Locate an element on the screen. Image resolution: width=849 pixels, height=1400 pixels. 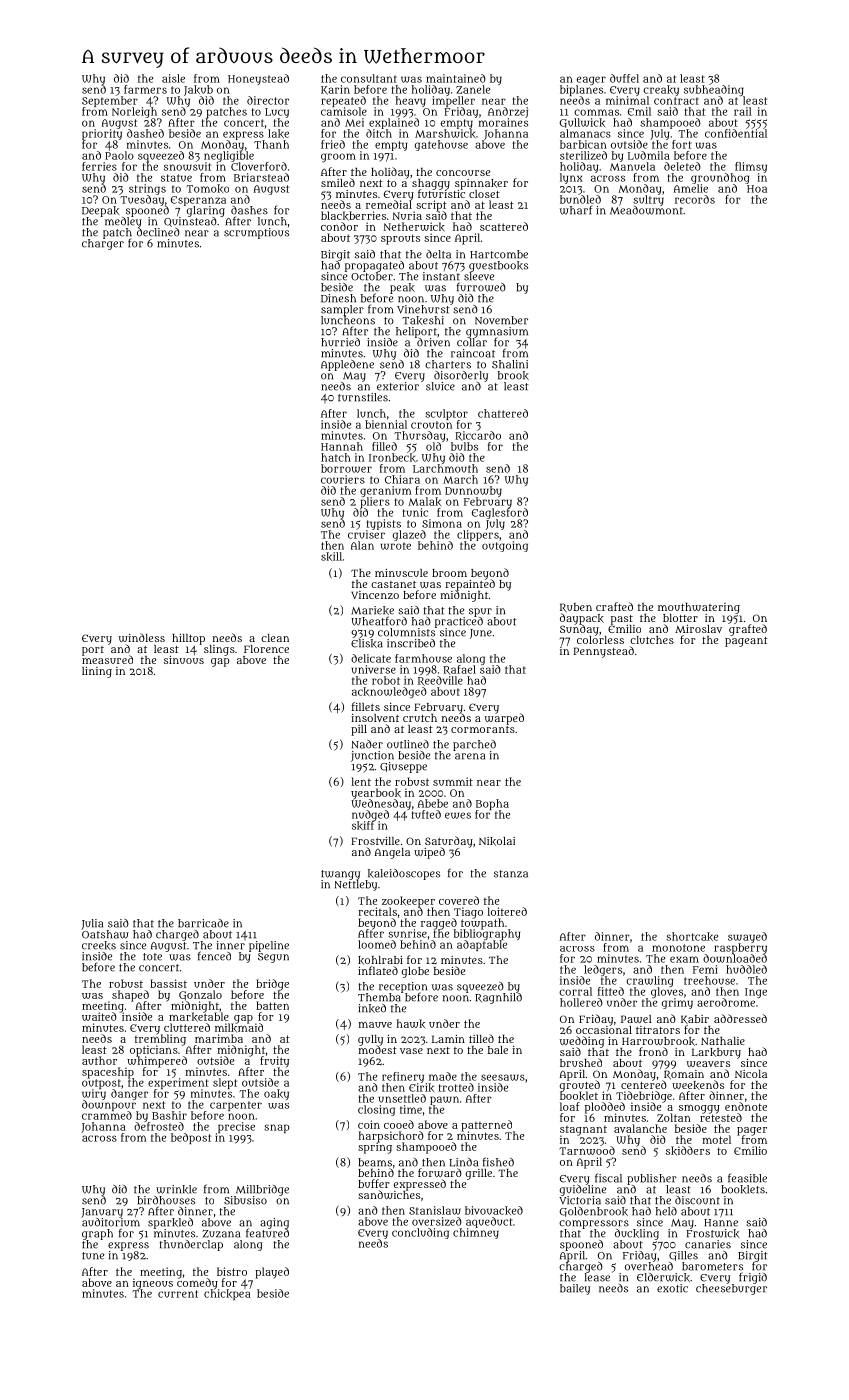
patterned is located at coordinates (486, 1125).
